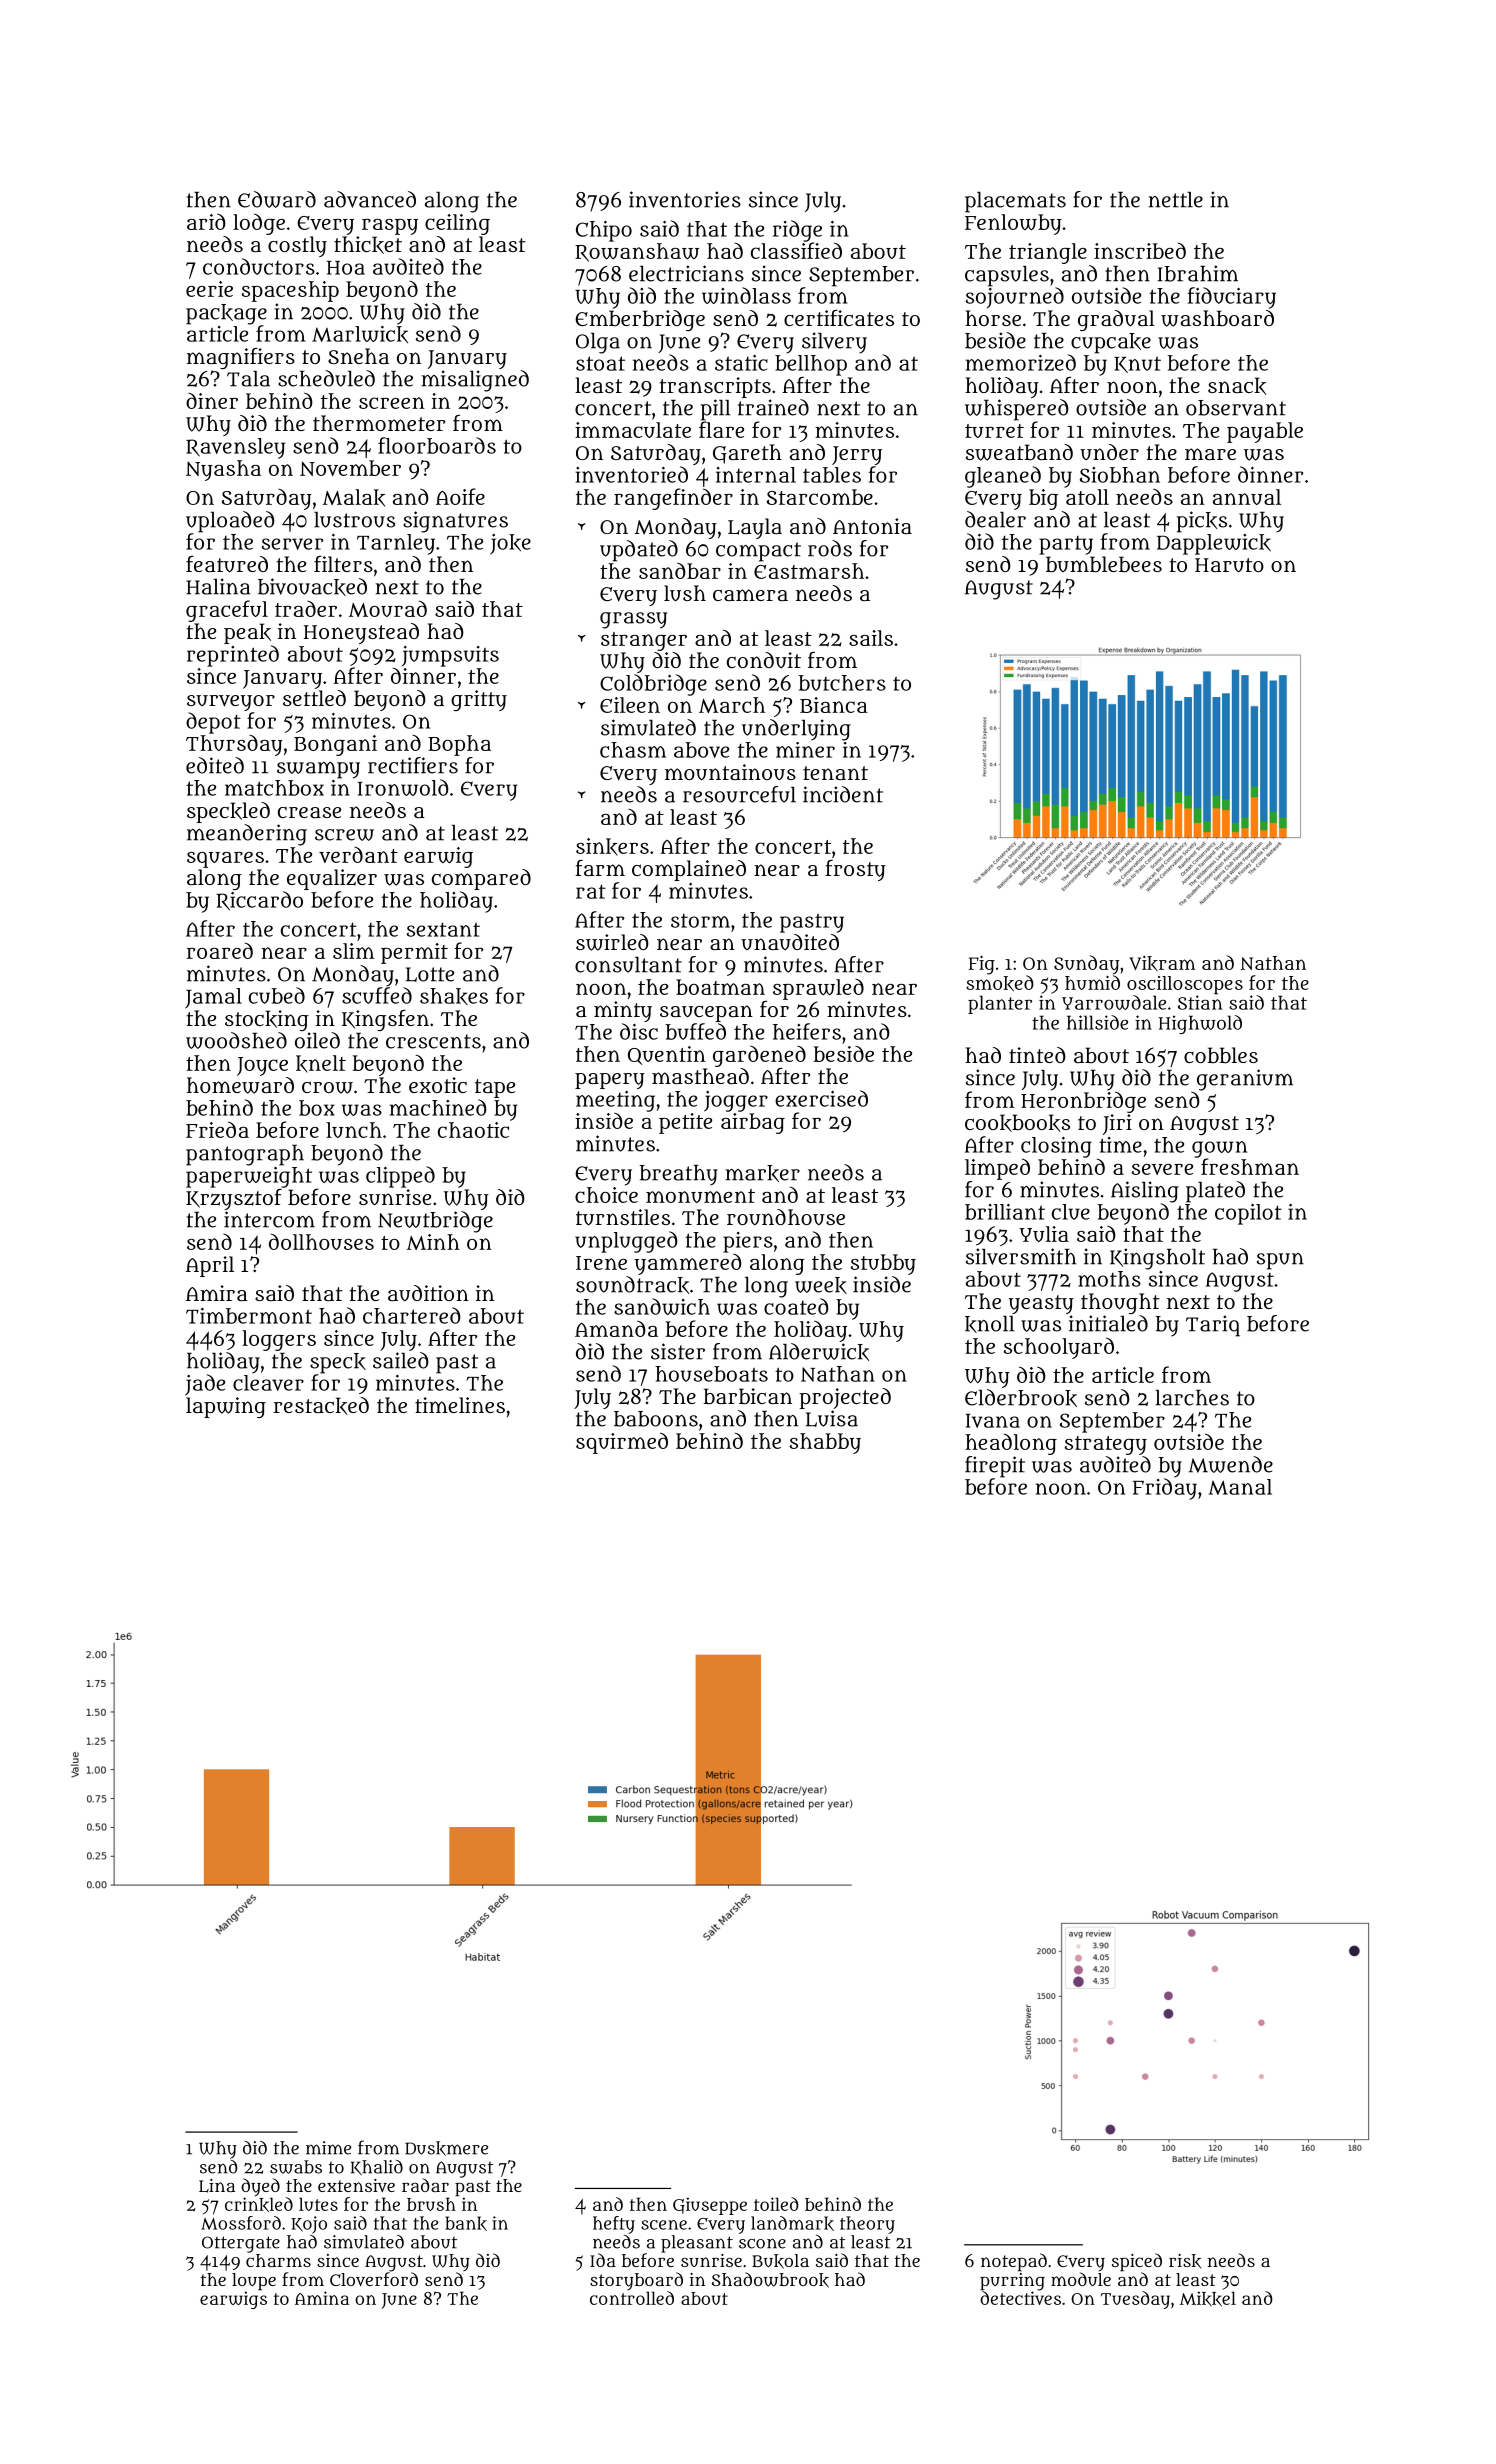 This screenshot has height=2464, width=1496. I want to click on exotic, so click(438, 1085).
